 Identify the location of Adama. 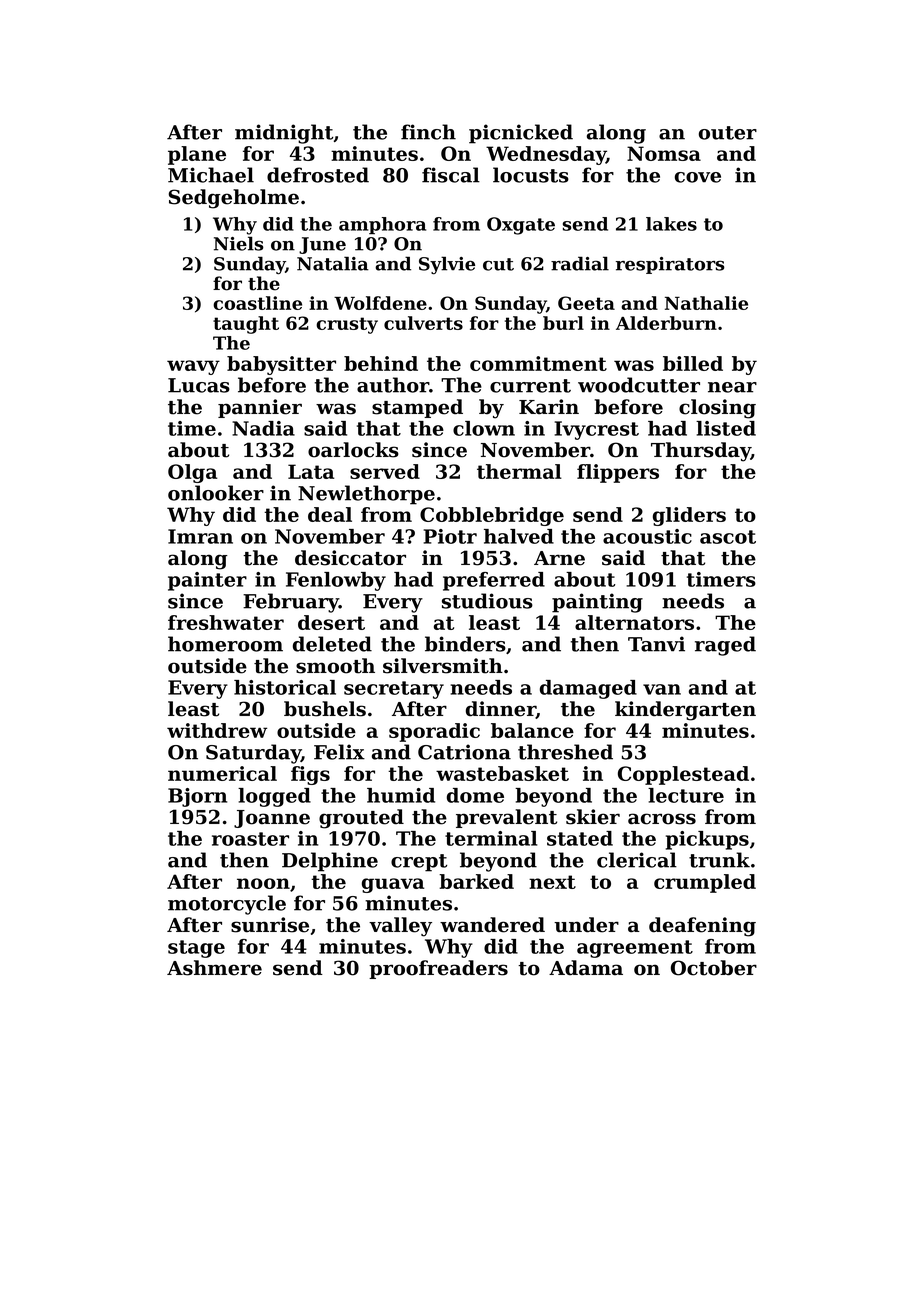
(586, 968).
